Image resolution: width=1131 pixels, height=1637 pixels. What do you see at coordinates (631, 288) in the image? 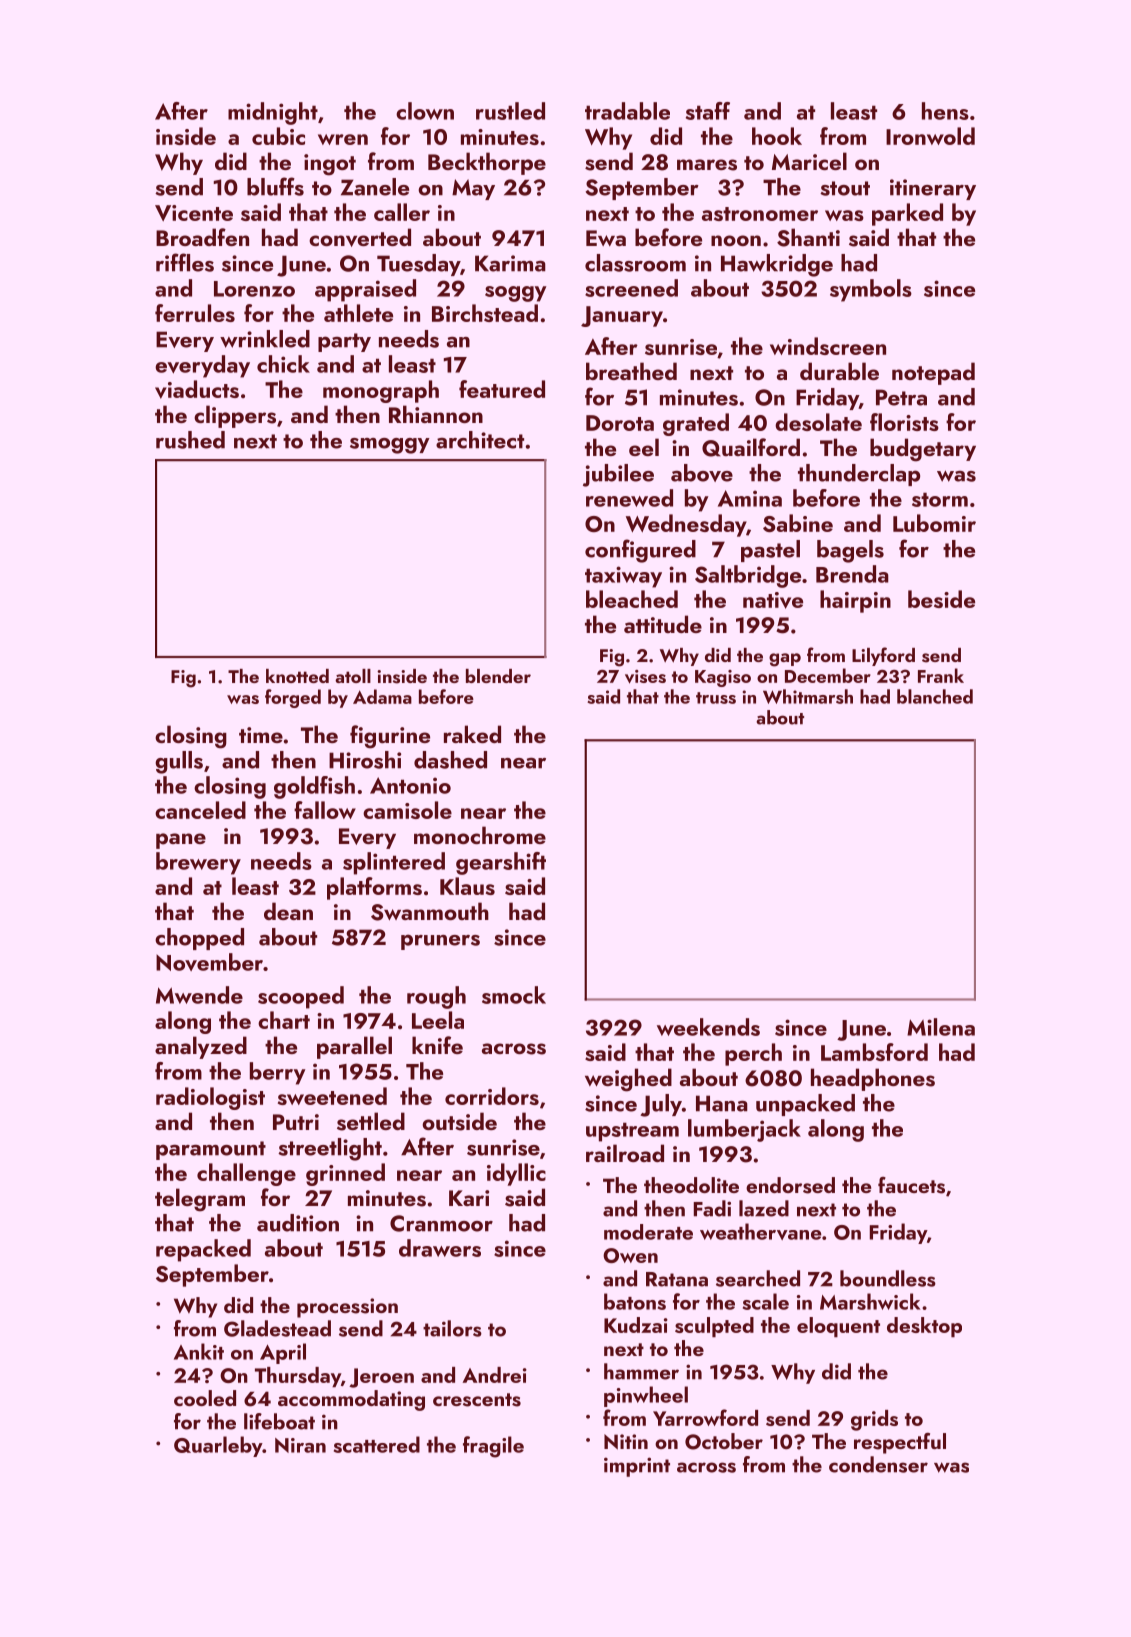
I see `screened` at bounding box center [631, 288].
